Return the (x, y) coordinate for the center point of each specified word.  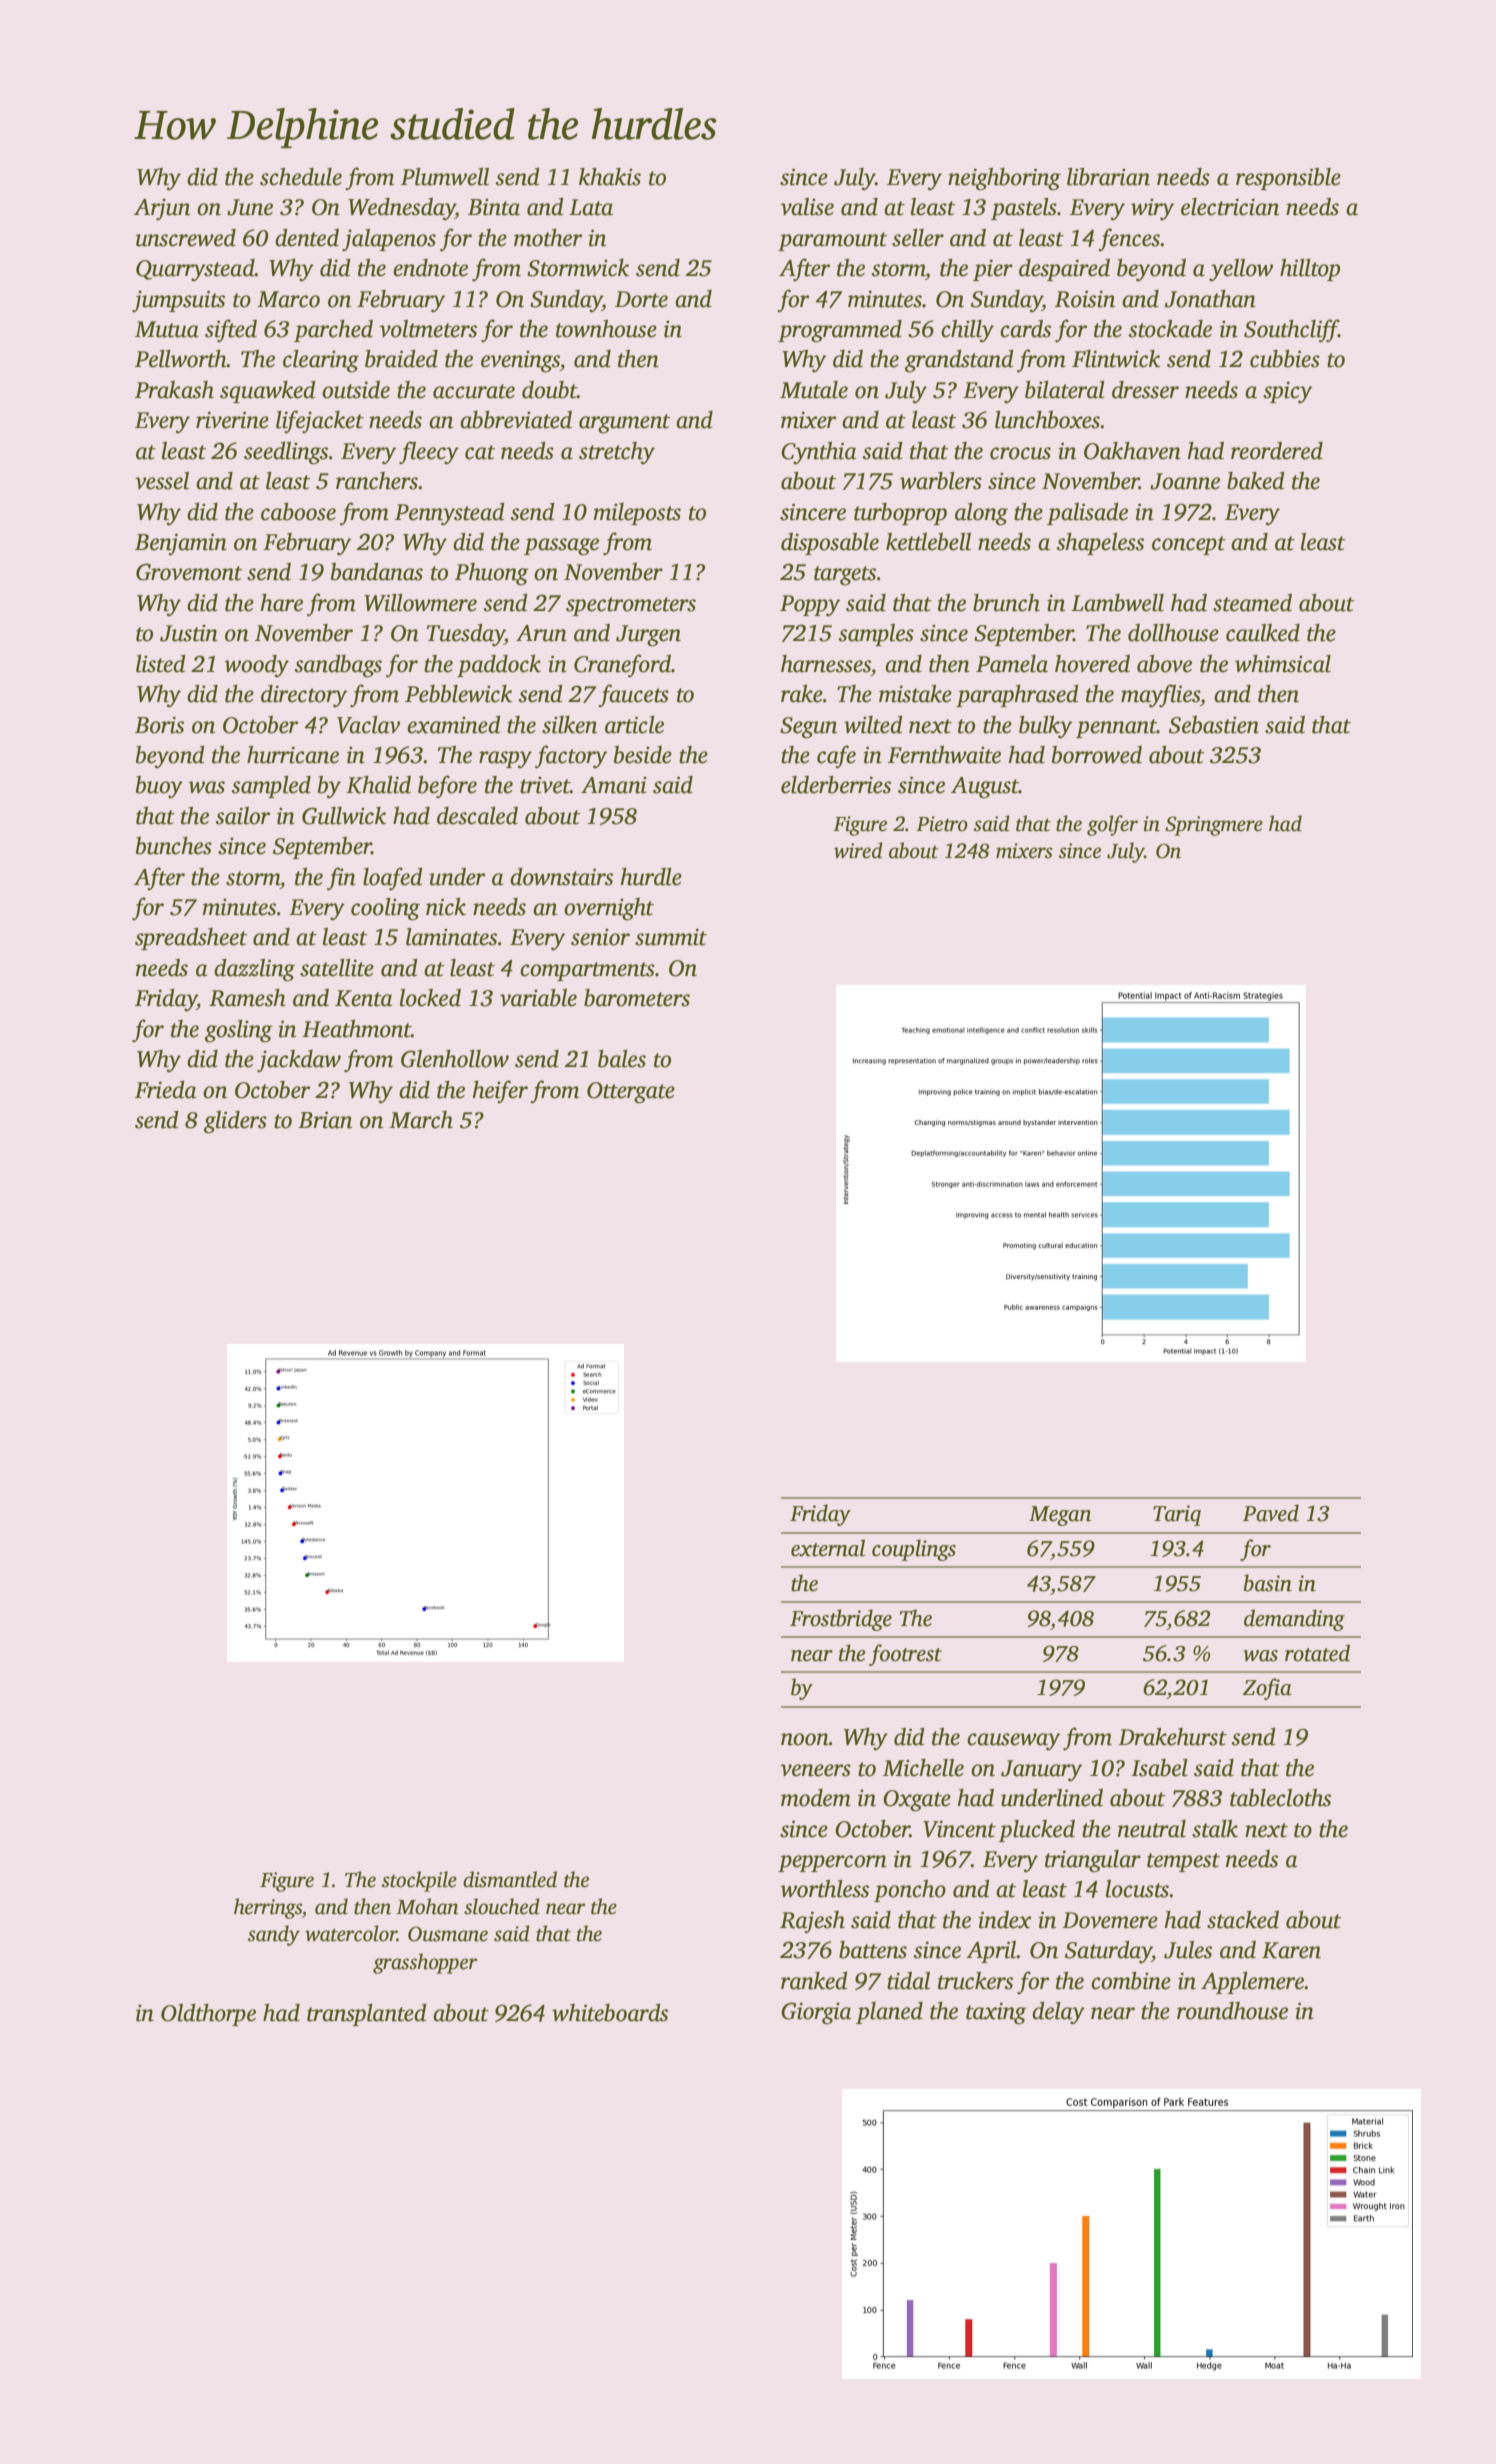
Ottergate (631, 1093)
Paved (1271, 1513)
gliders (235, 1122)
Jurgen (648, 636)
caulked (1263, 633)
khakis (610, 177)
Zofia (1267, 1689)
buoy (159, 787)
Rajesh (812, 1922)
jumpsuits (178, 301)
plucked (1037, 1831)
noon (805, 1739)
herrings (268, 1908)
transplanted (367, 2015)
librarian (1108, 177)
